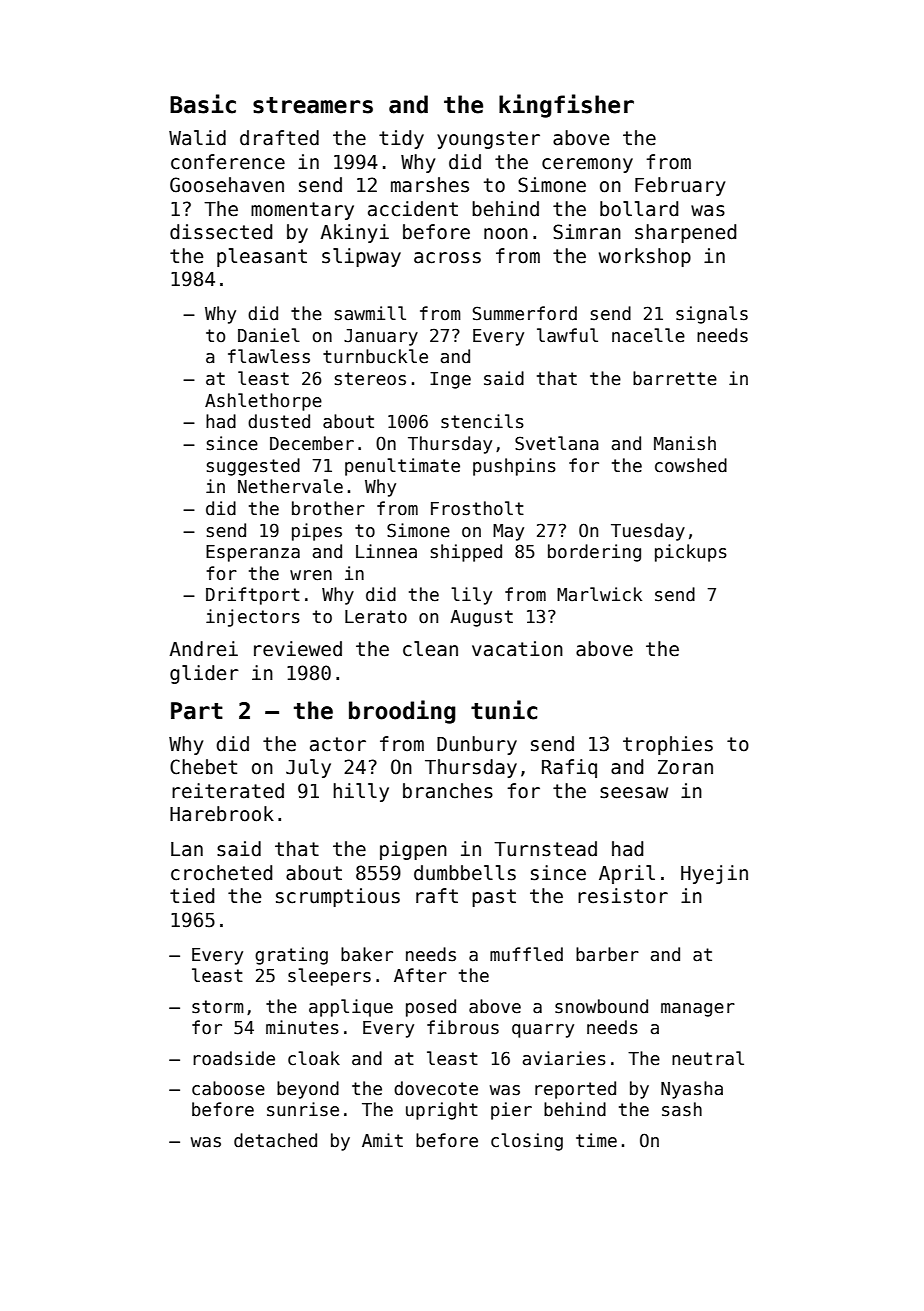 Image resolution: width=924 pixels, height=1311 pixels. What do you see at coordinates (596, 1140) in the image?
I see `time` at bounding box center [596, 1140].
